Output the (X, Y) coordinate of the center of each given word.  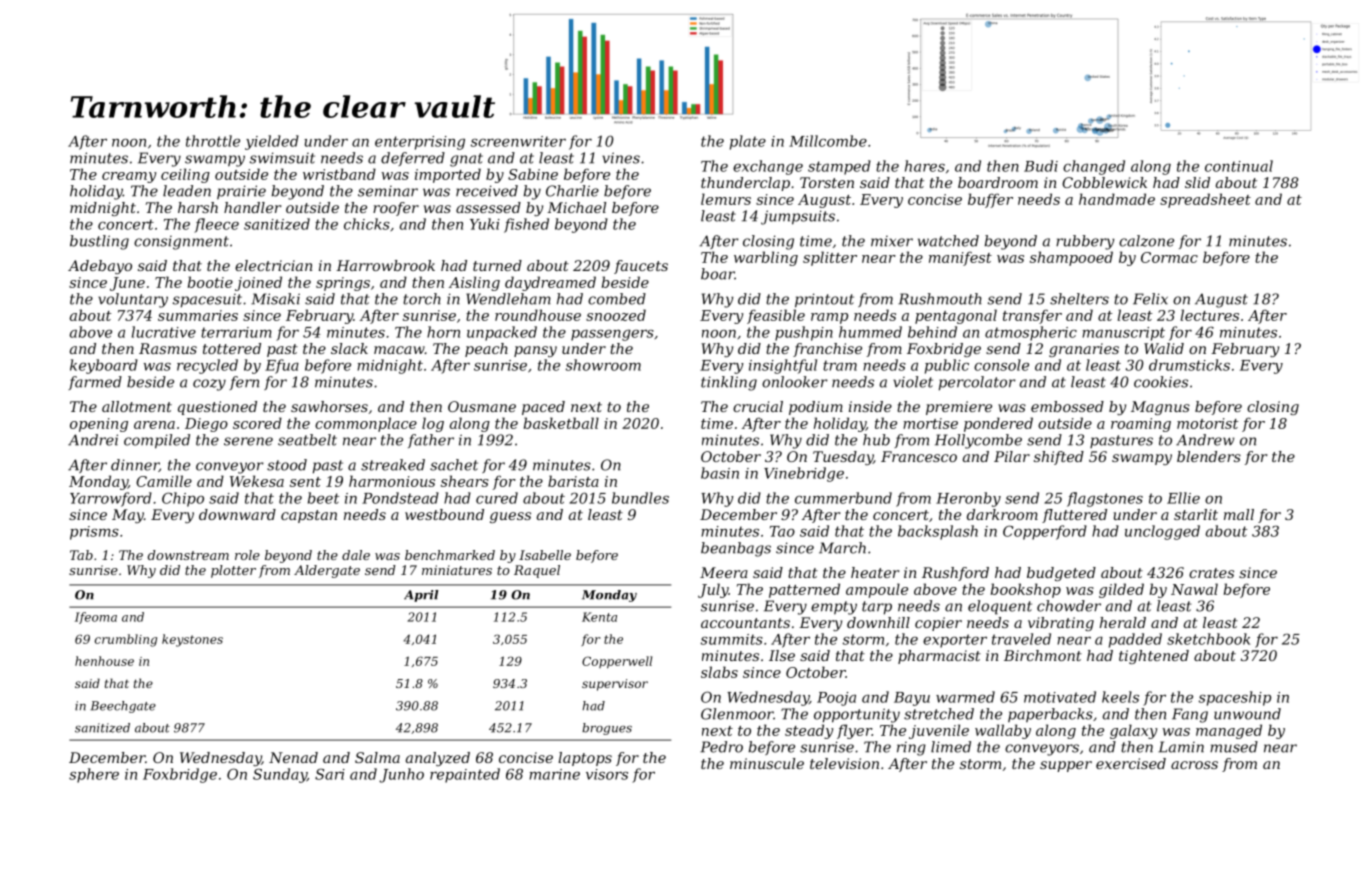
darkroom (1002, 514)
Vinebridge (804, 474)
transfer (1032, 316)
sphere (94, 775)
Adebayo (100, 267)
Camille (164, 481)
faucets (641, 267)
